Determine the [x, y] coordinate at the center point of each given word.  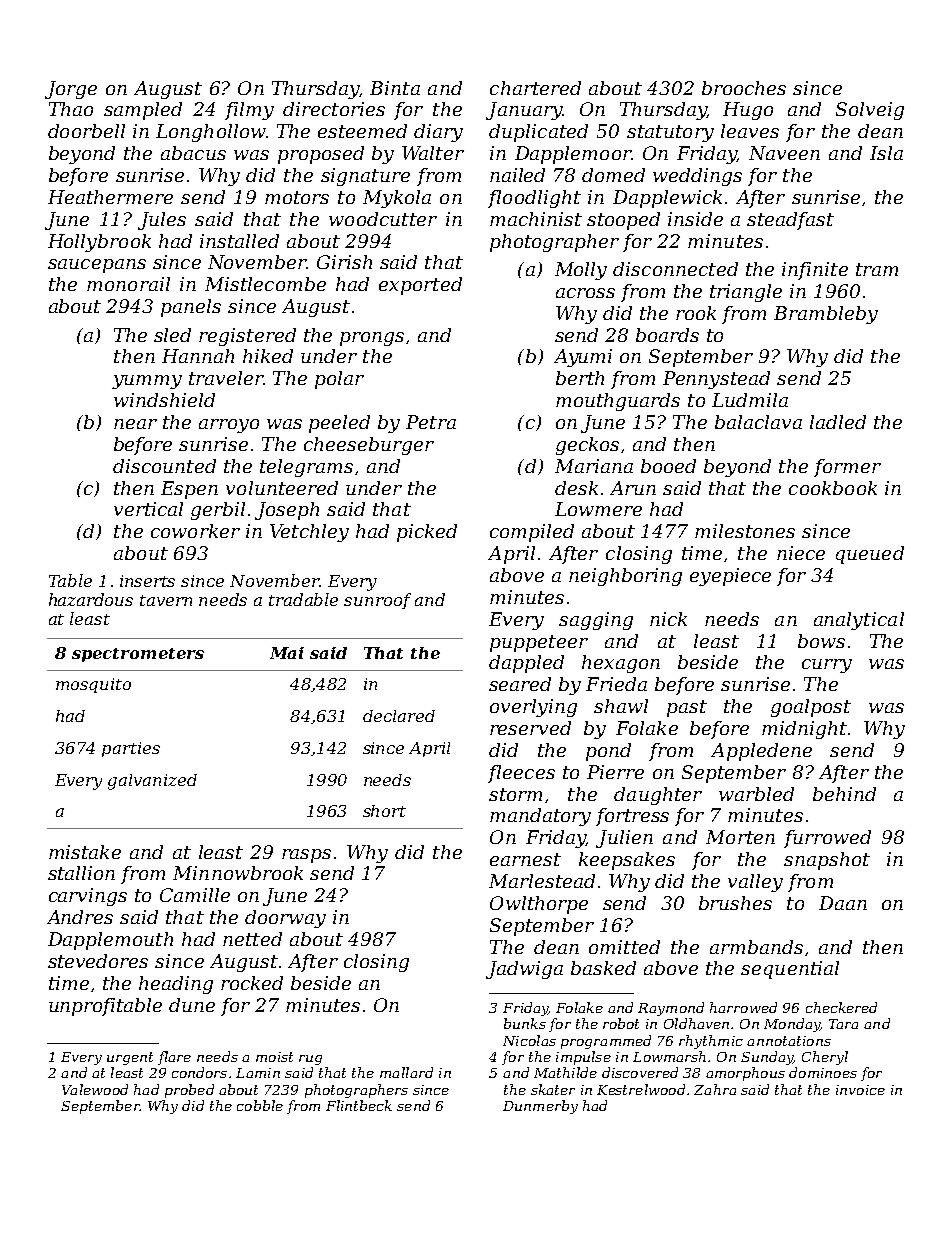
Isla [886, 153]
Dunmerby [540, 1107]
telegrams [306, 468]
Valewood [95, 1089]
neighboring [625, 577]
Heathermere [110, 197]
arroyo [229, 426]
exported [420, 286]
